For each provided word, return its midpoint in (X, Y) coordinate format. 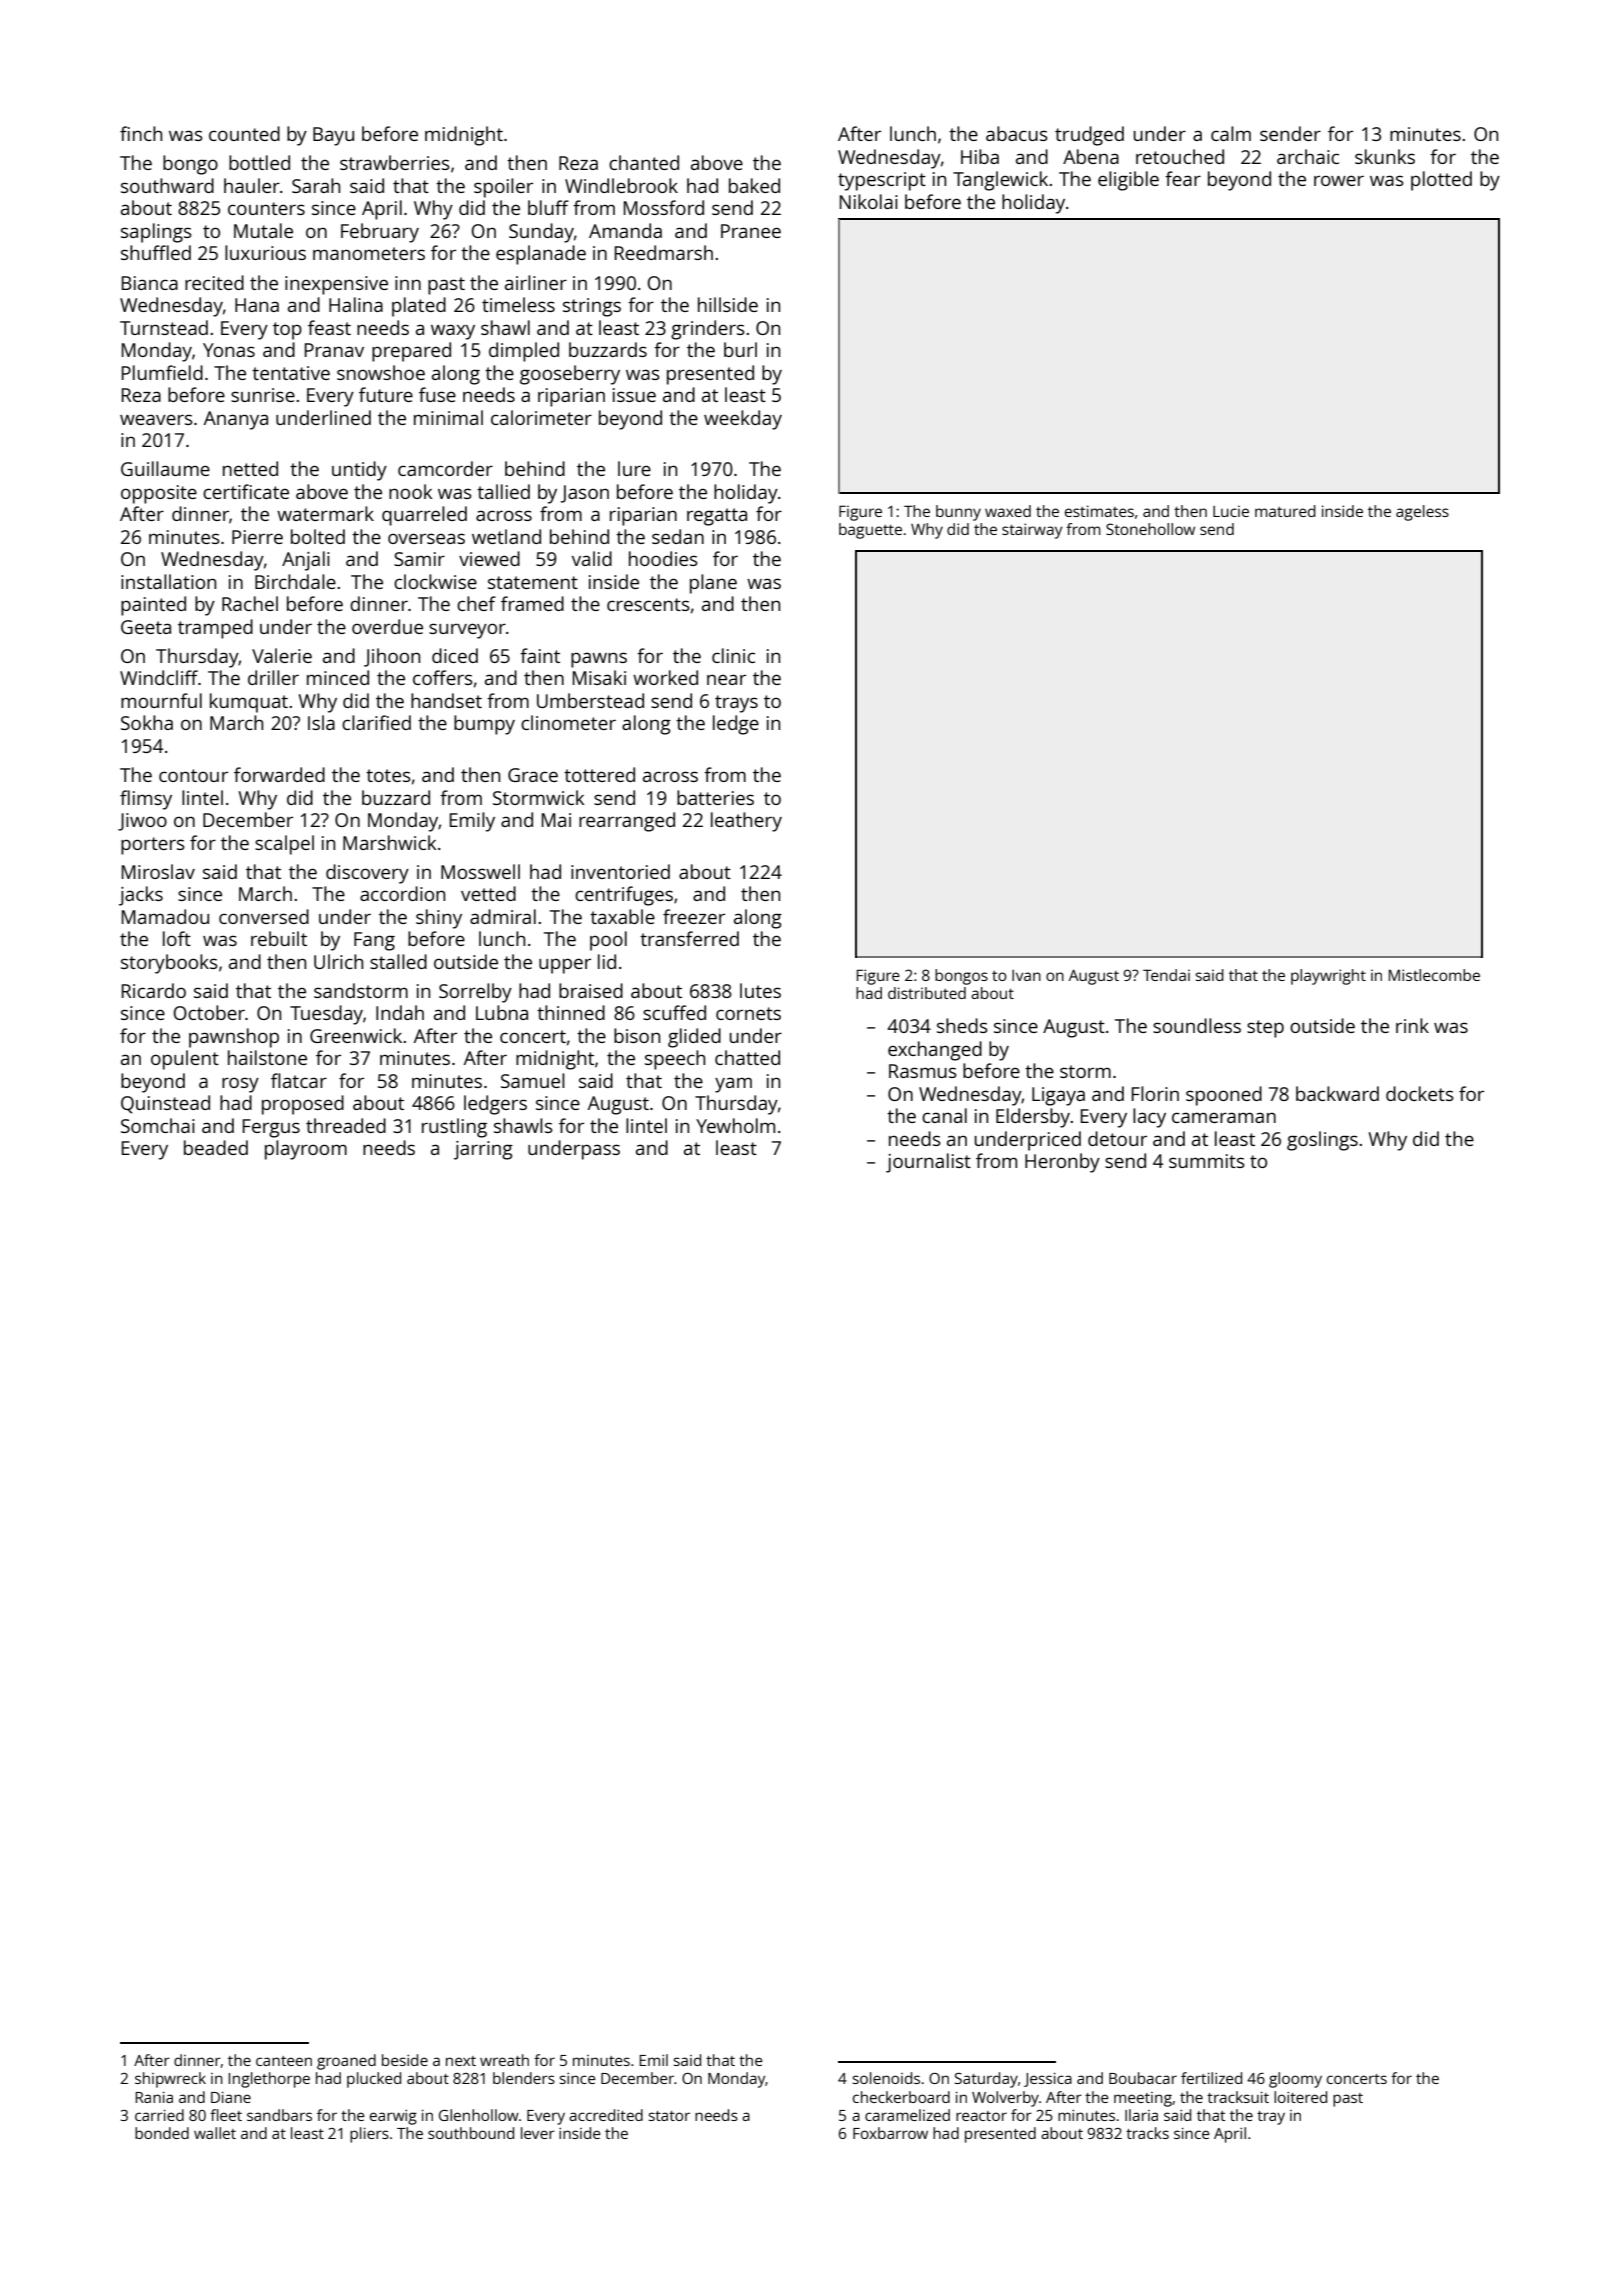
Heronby (1062, 1163)
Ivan (1026, 975)
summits (1207, 1161)
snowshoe (381, 372)
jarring (483, 1150)
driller (273, 677)
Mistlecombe (1434, 975)
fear (1183, 178)
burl (740, 349)
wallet (215, 2133)
